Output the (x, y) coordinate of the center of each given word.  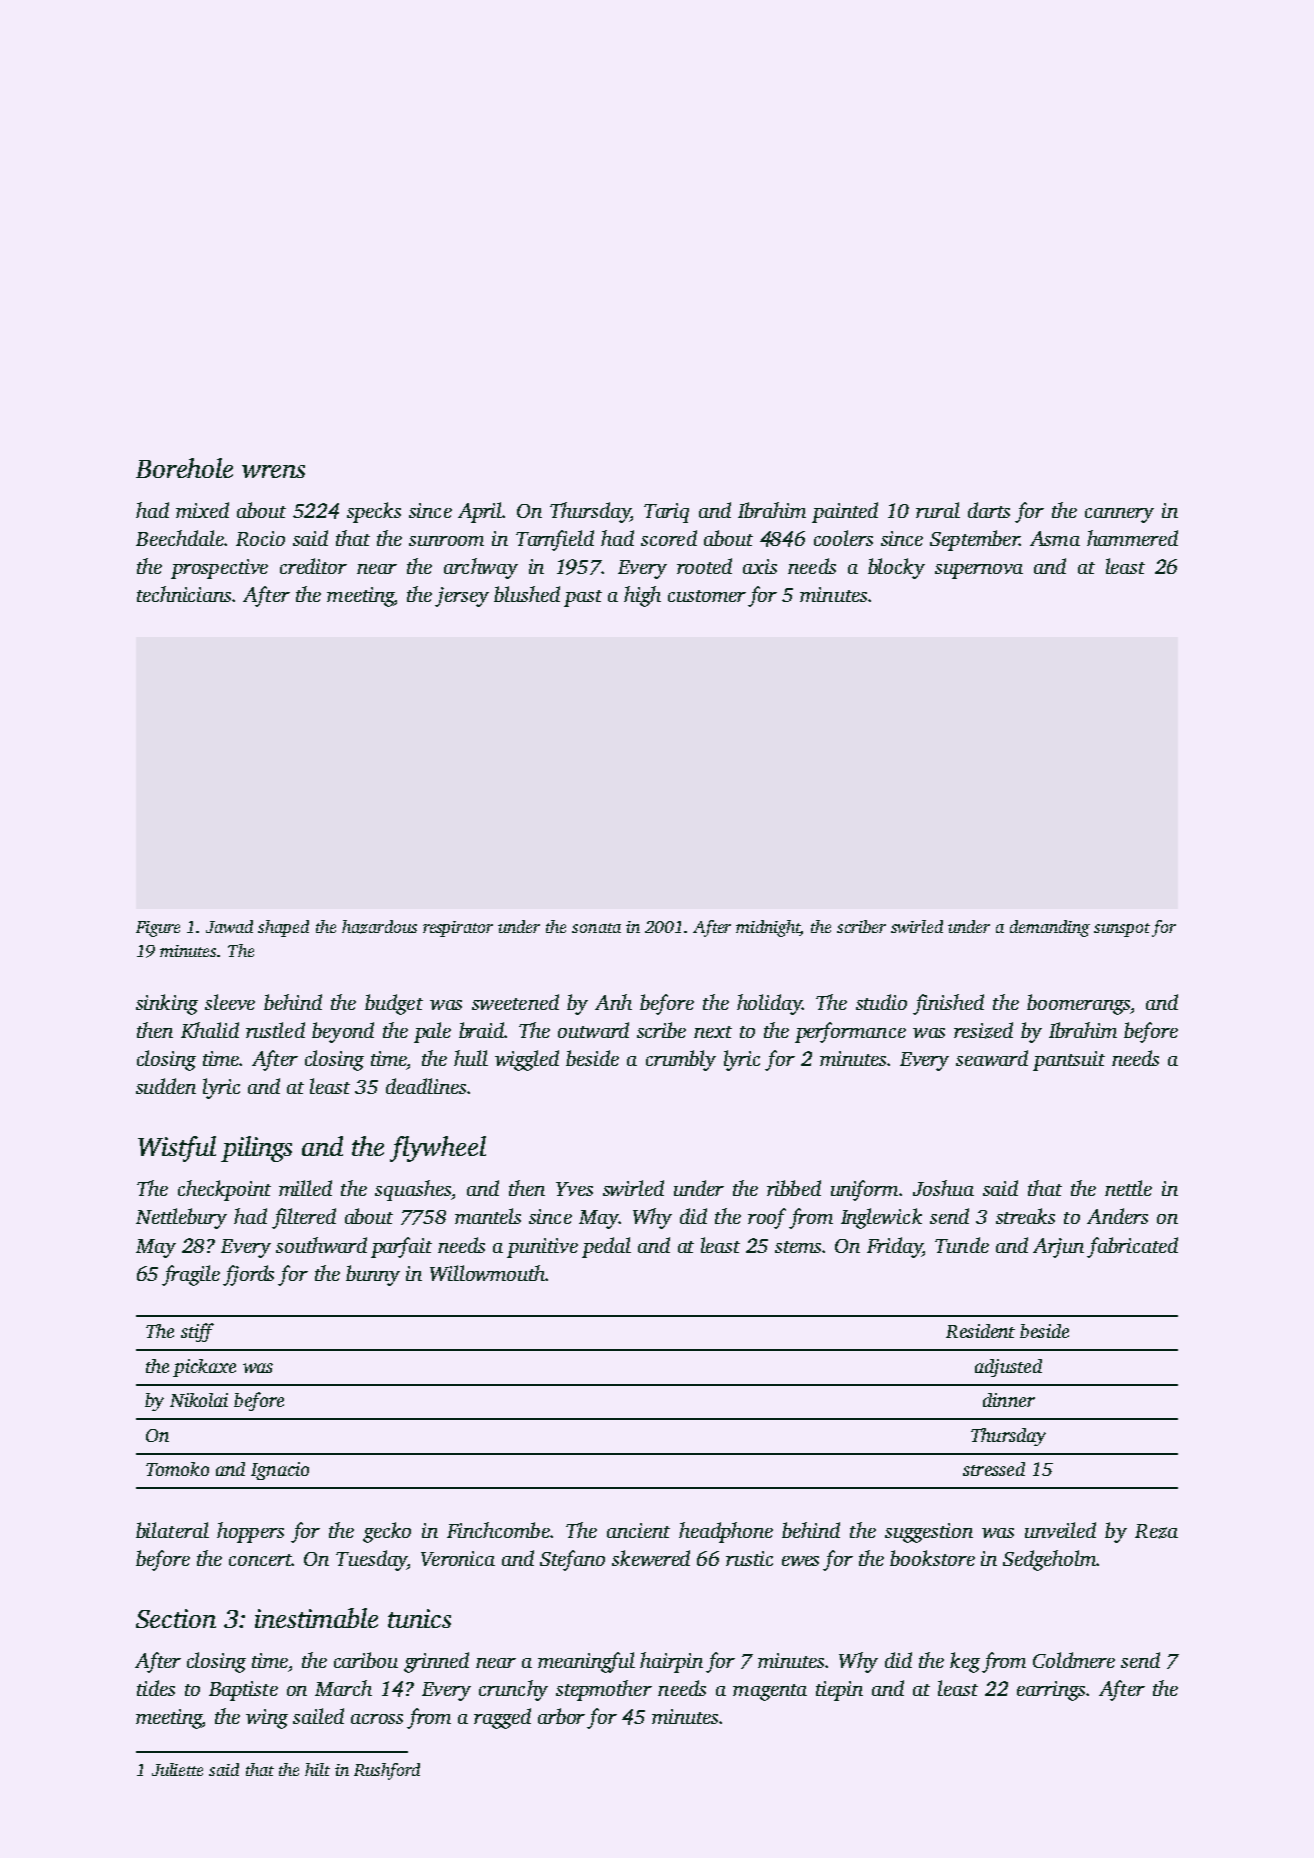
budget (394, 1004)
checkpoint (224, 1190)
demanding (1050, 928)
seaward (992, 1058)
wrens (273, 471)
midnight (768, 928)
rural (938, 510)
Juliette (177, 1769)
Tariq (666, 513)
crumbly (681, 1060)
